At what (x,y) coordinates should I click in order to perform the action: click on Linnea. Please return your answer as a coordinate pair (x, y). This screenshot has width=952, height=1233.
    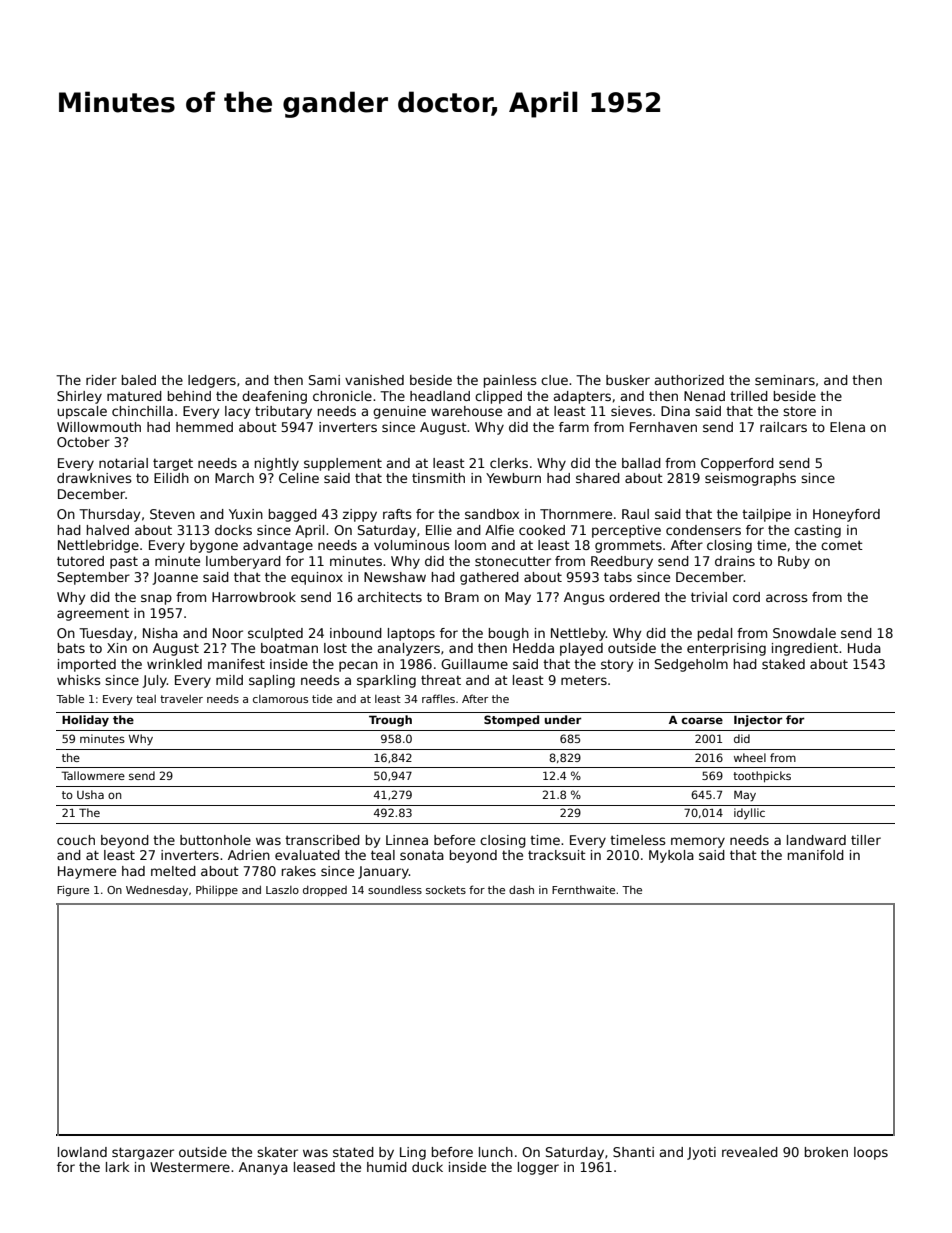
    Looking at the image, I should click on (407, 840).
